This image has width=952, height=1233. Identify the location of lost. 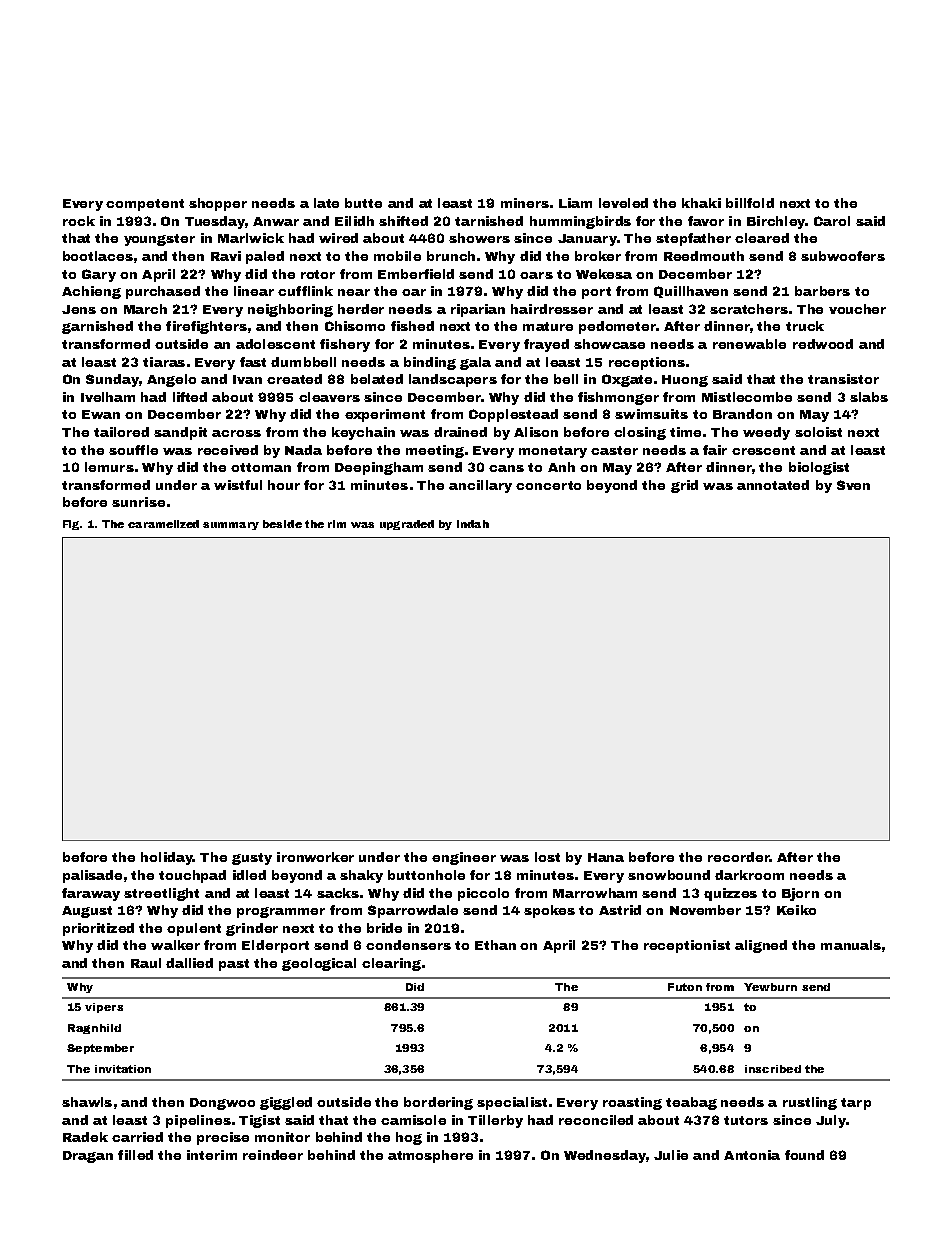
(547, 857).
